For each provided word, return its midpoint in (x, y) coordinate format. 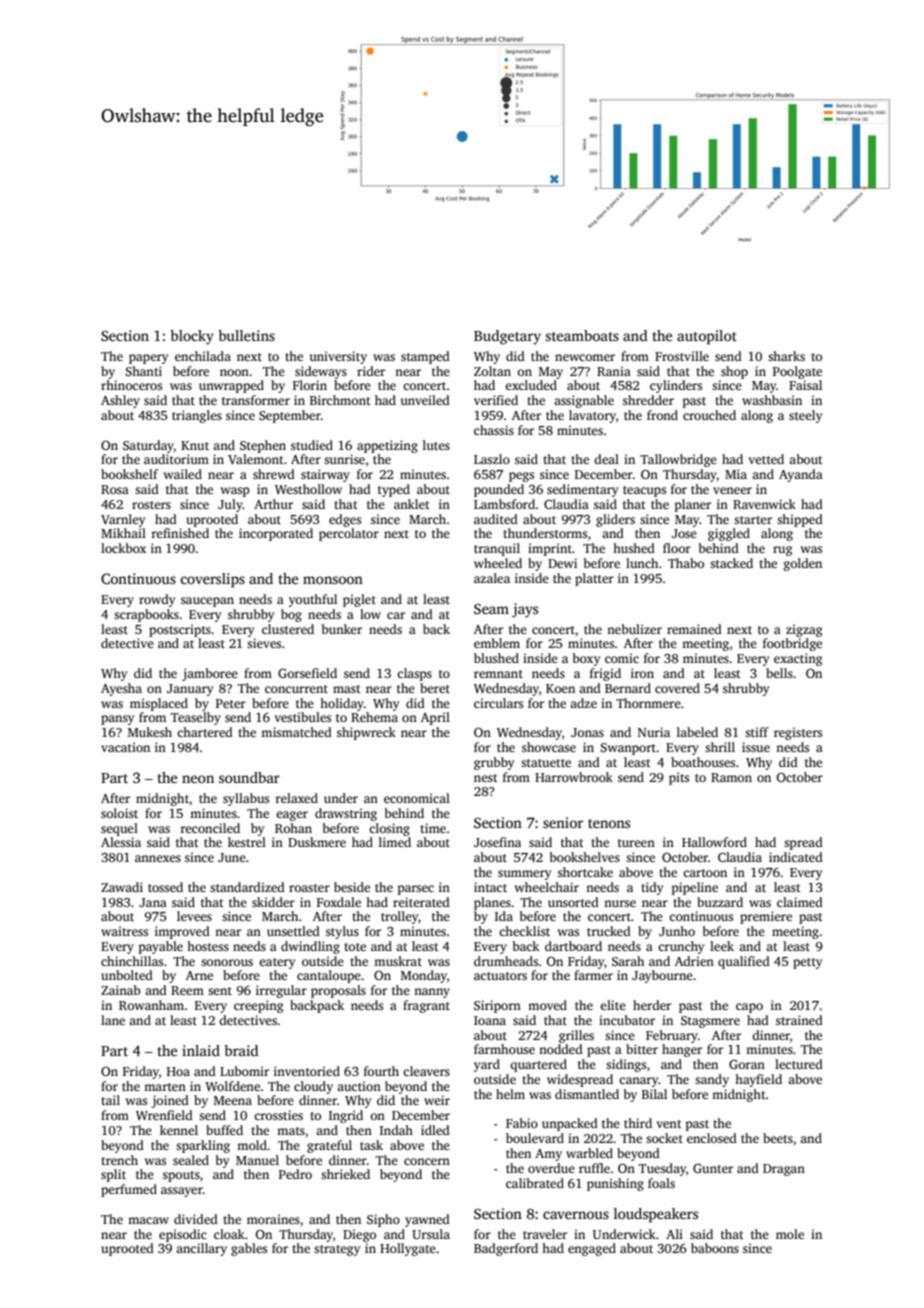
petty (807, 963)
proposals (338, 991)
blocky (192, 337)
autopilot (707, 337)
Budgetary (507, 337)
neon (198, 779)
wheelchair (547, 887)
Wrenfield (164, 1115)
